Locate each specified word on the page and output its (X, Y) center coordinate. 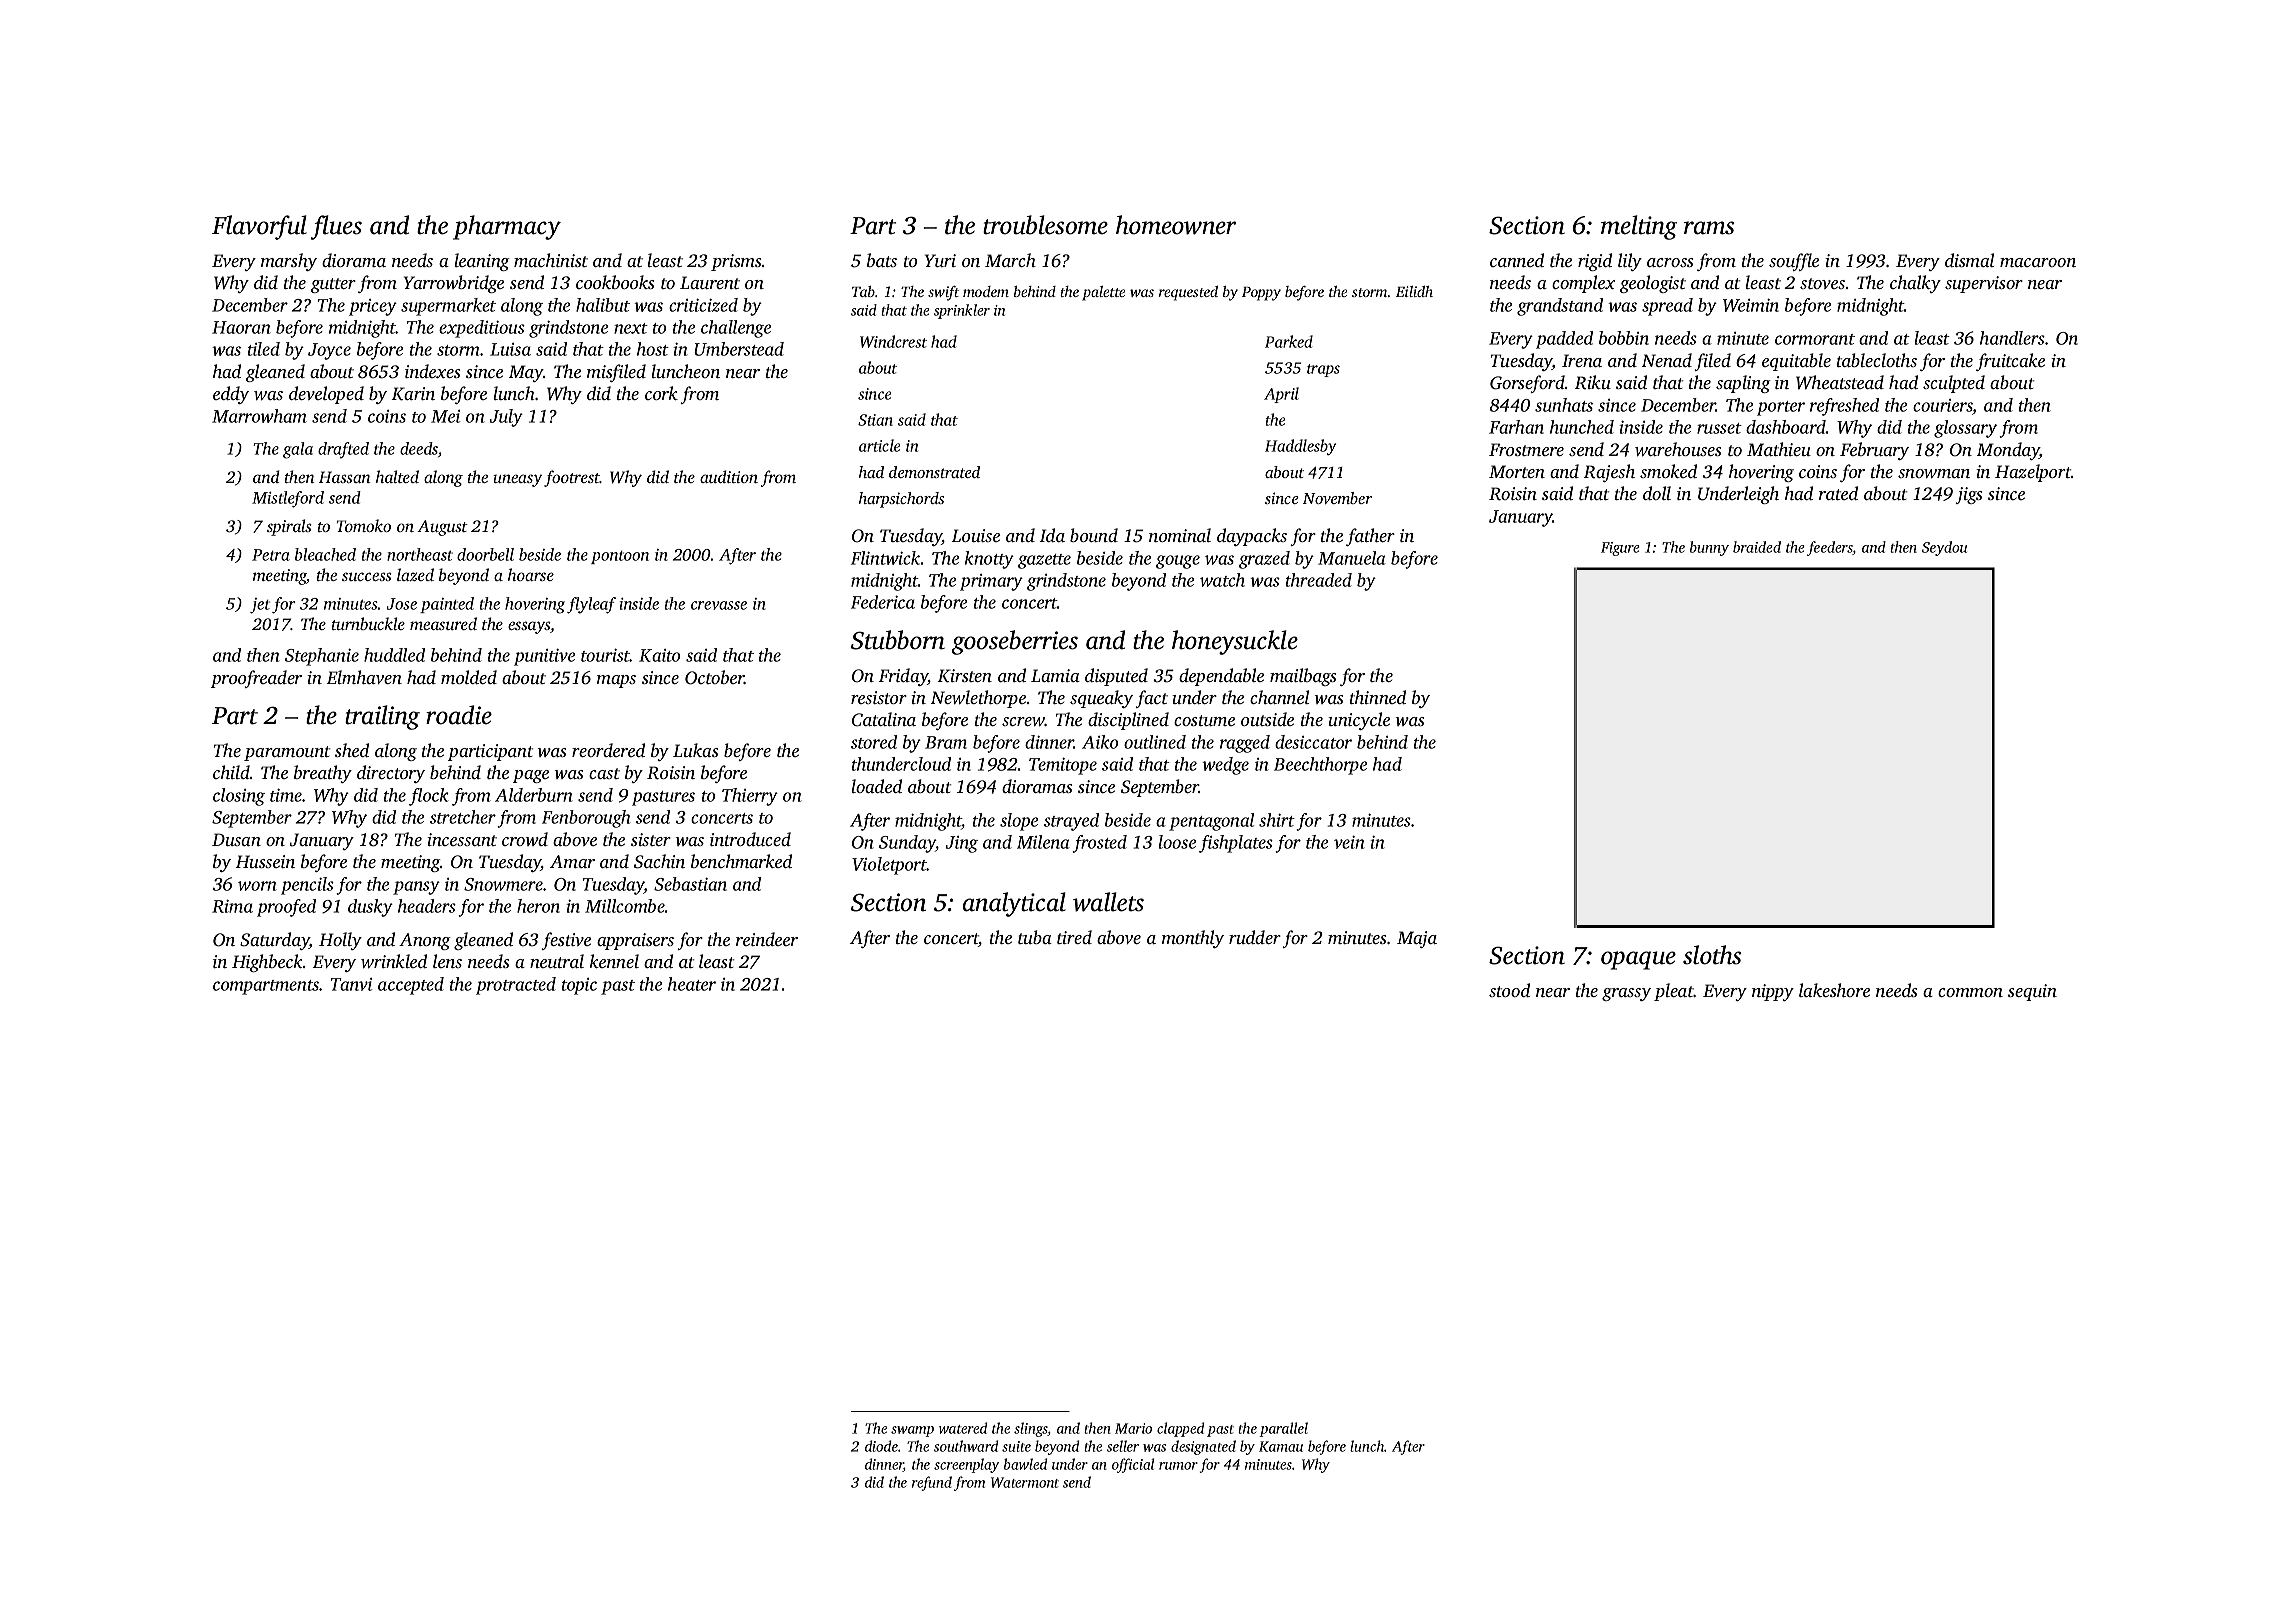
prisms (736, 262)
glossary (1965, 429)
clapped (1180, 1429)
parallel (1283, 1429)
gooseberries (1015, 642)
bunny (1709, 548)
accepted (411, 986)
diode (881, 1446)
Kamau (1281, 1446)
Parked (1289, 341)
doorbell (485, 554)
